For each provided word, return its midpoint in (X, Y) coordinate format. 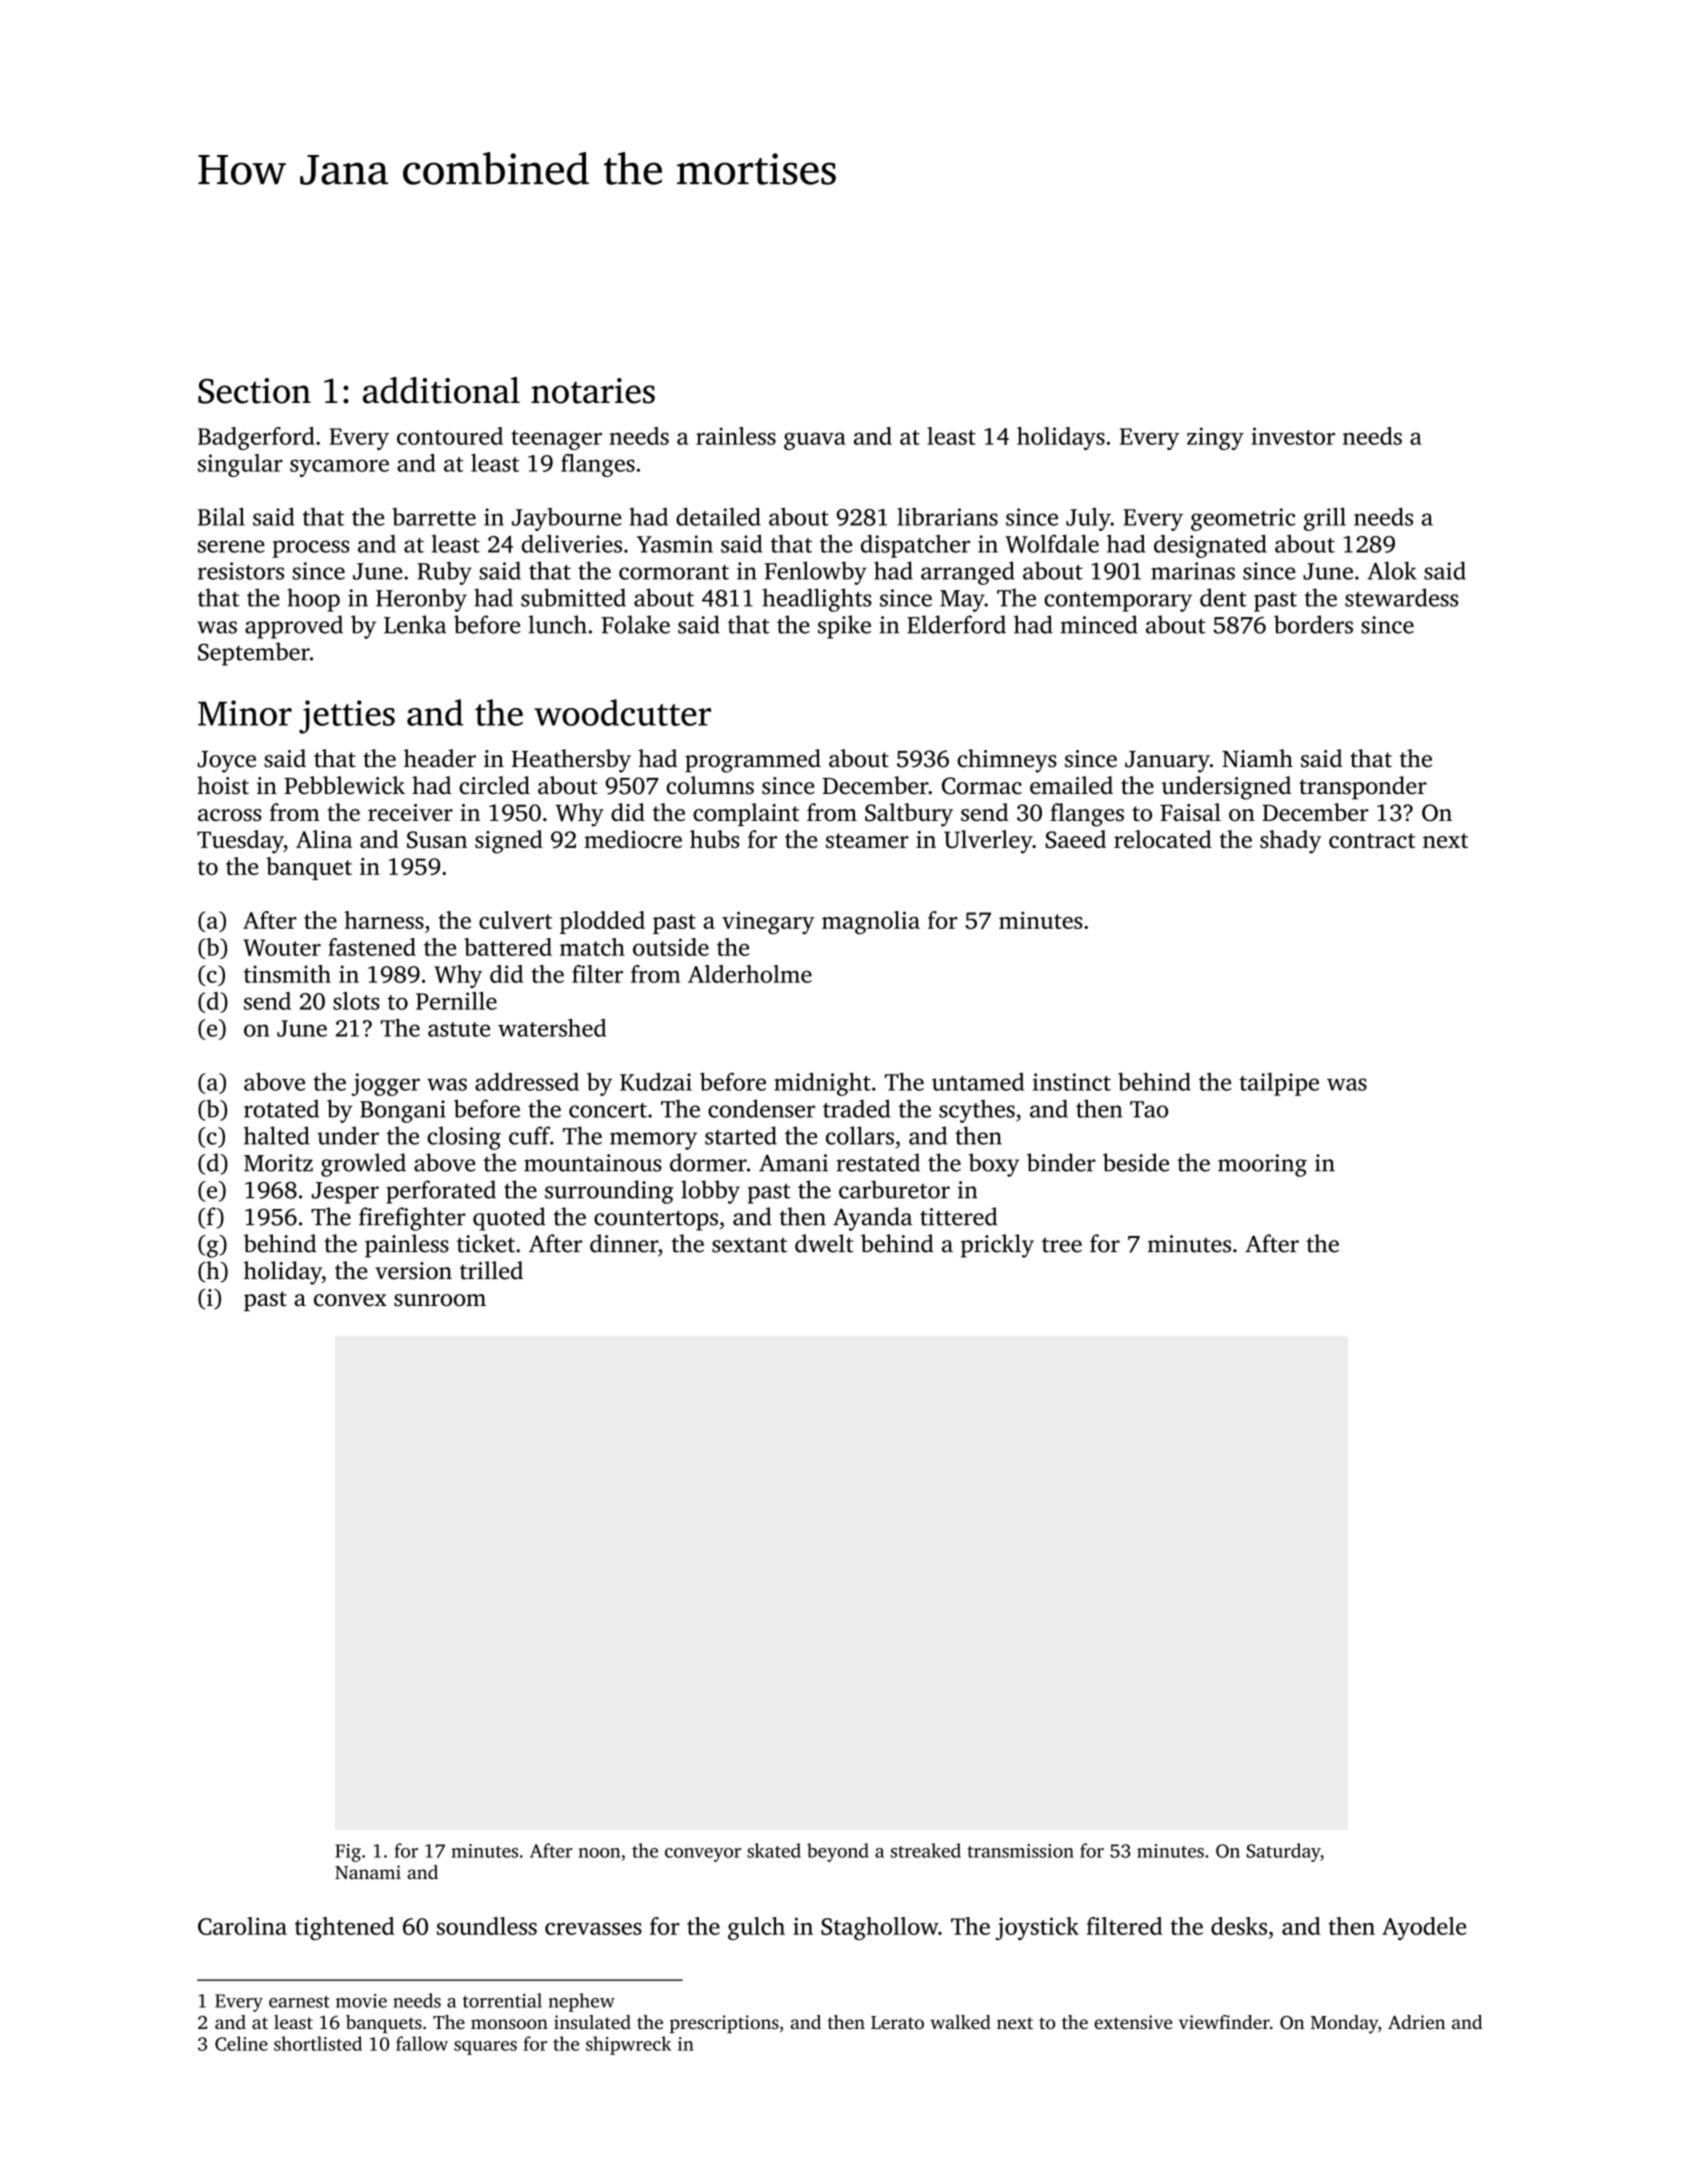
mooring (1262, 1165)
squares (485, 2048)
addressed (527, 1081)
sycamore (339, 468)
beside (1136, 1162)
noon (599, 1853)
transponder (1363, 787)
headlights (817, 600)
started (741, 1135)
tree (1062, 1245)
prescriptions (724, 2024)
